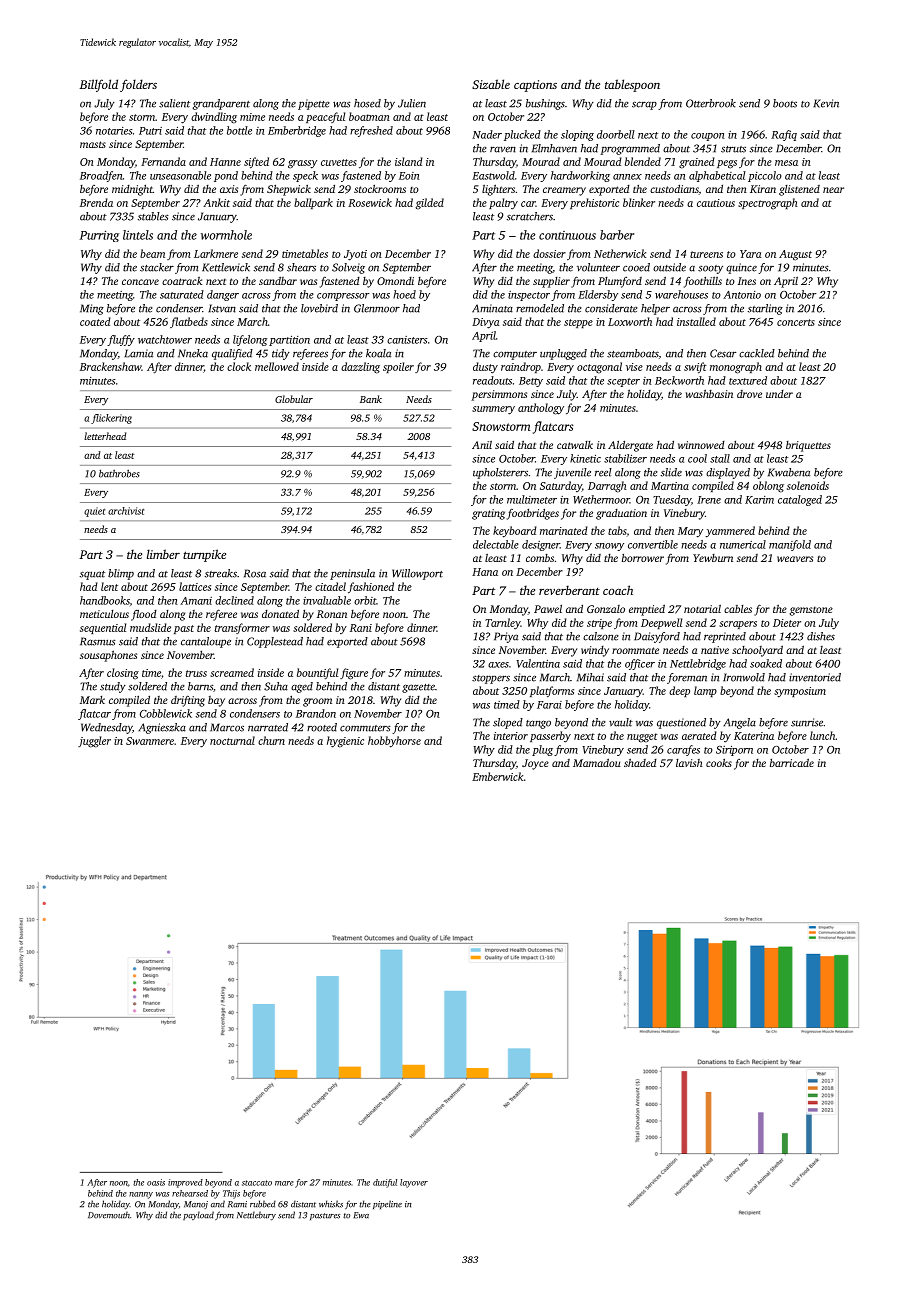 Image resolution: width=924 pixels, height=1308 pixels. What do you see at coordinates (93, 144) in the page?
I see `masts` at bounding box center [93, 144].
